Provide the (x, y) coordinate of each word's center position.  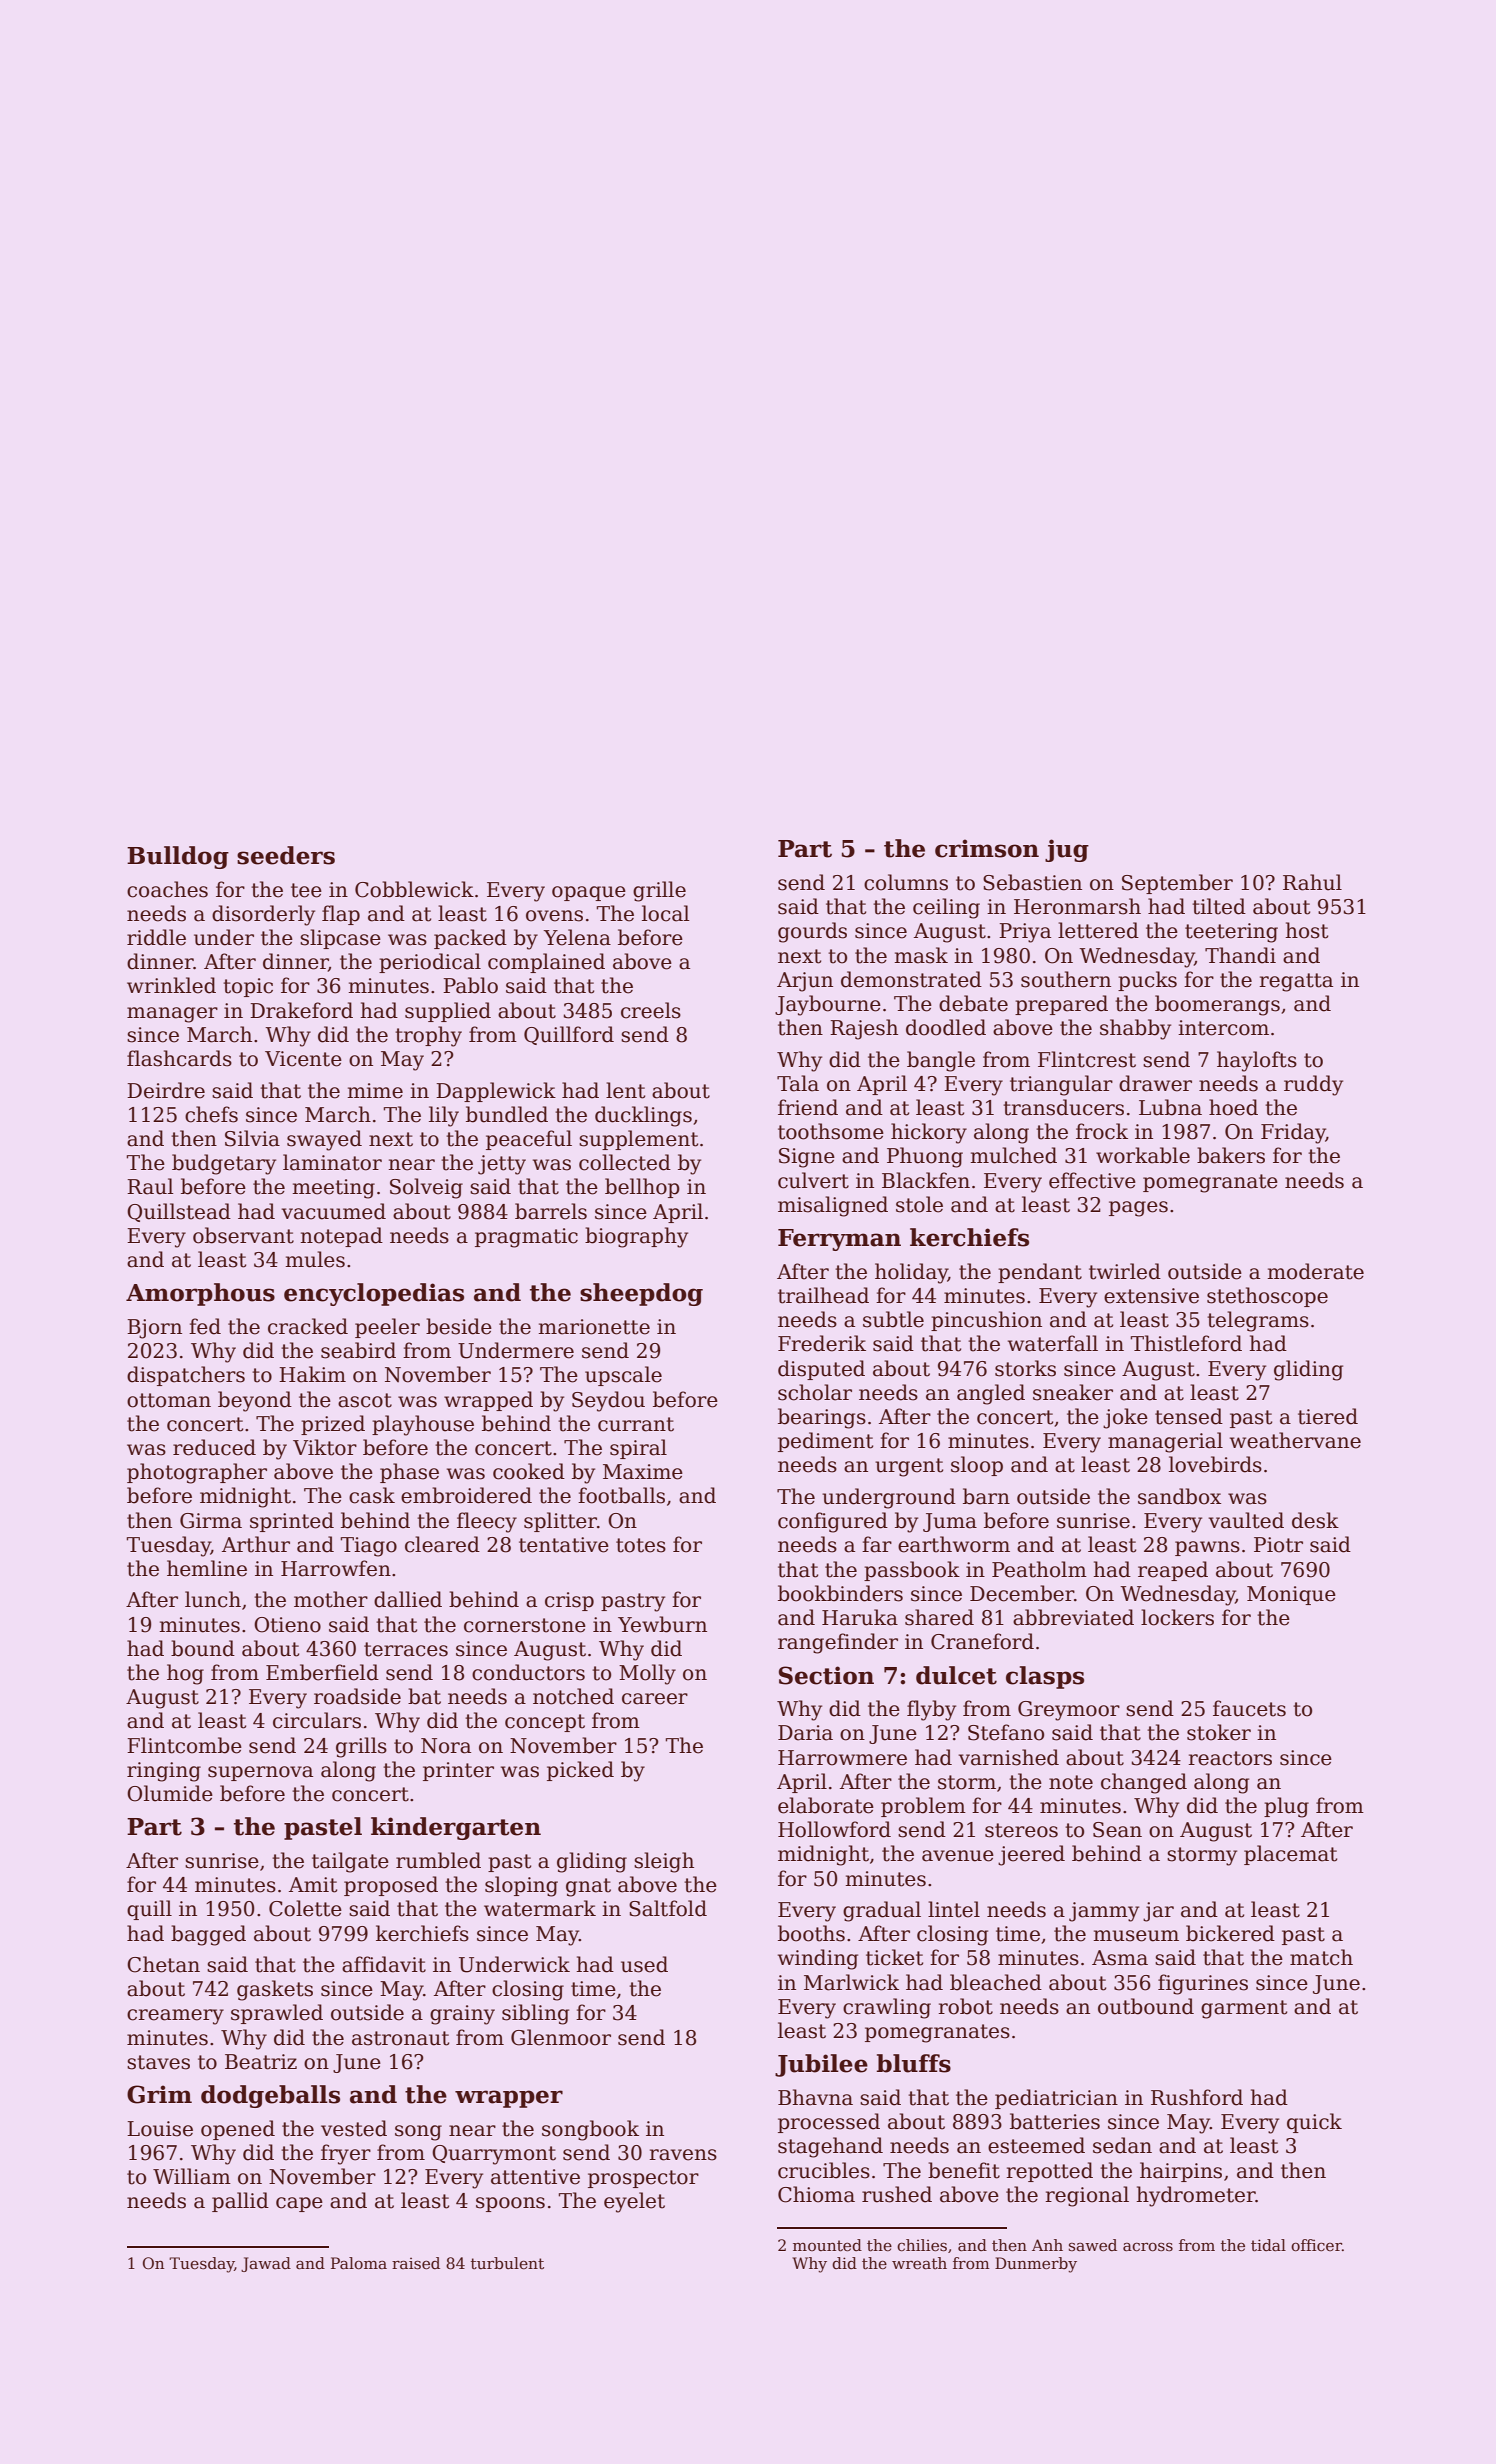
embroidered (466, 1495)
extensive (1151, 1296)
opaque (589, 893)
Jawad (266, 2264)
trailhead (823, 1295)
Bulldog (178, 857)
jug (1067, 850)
